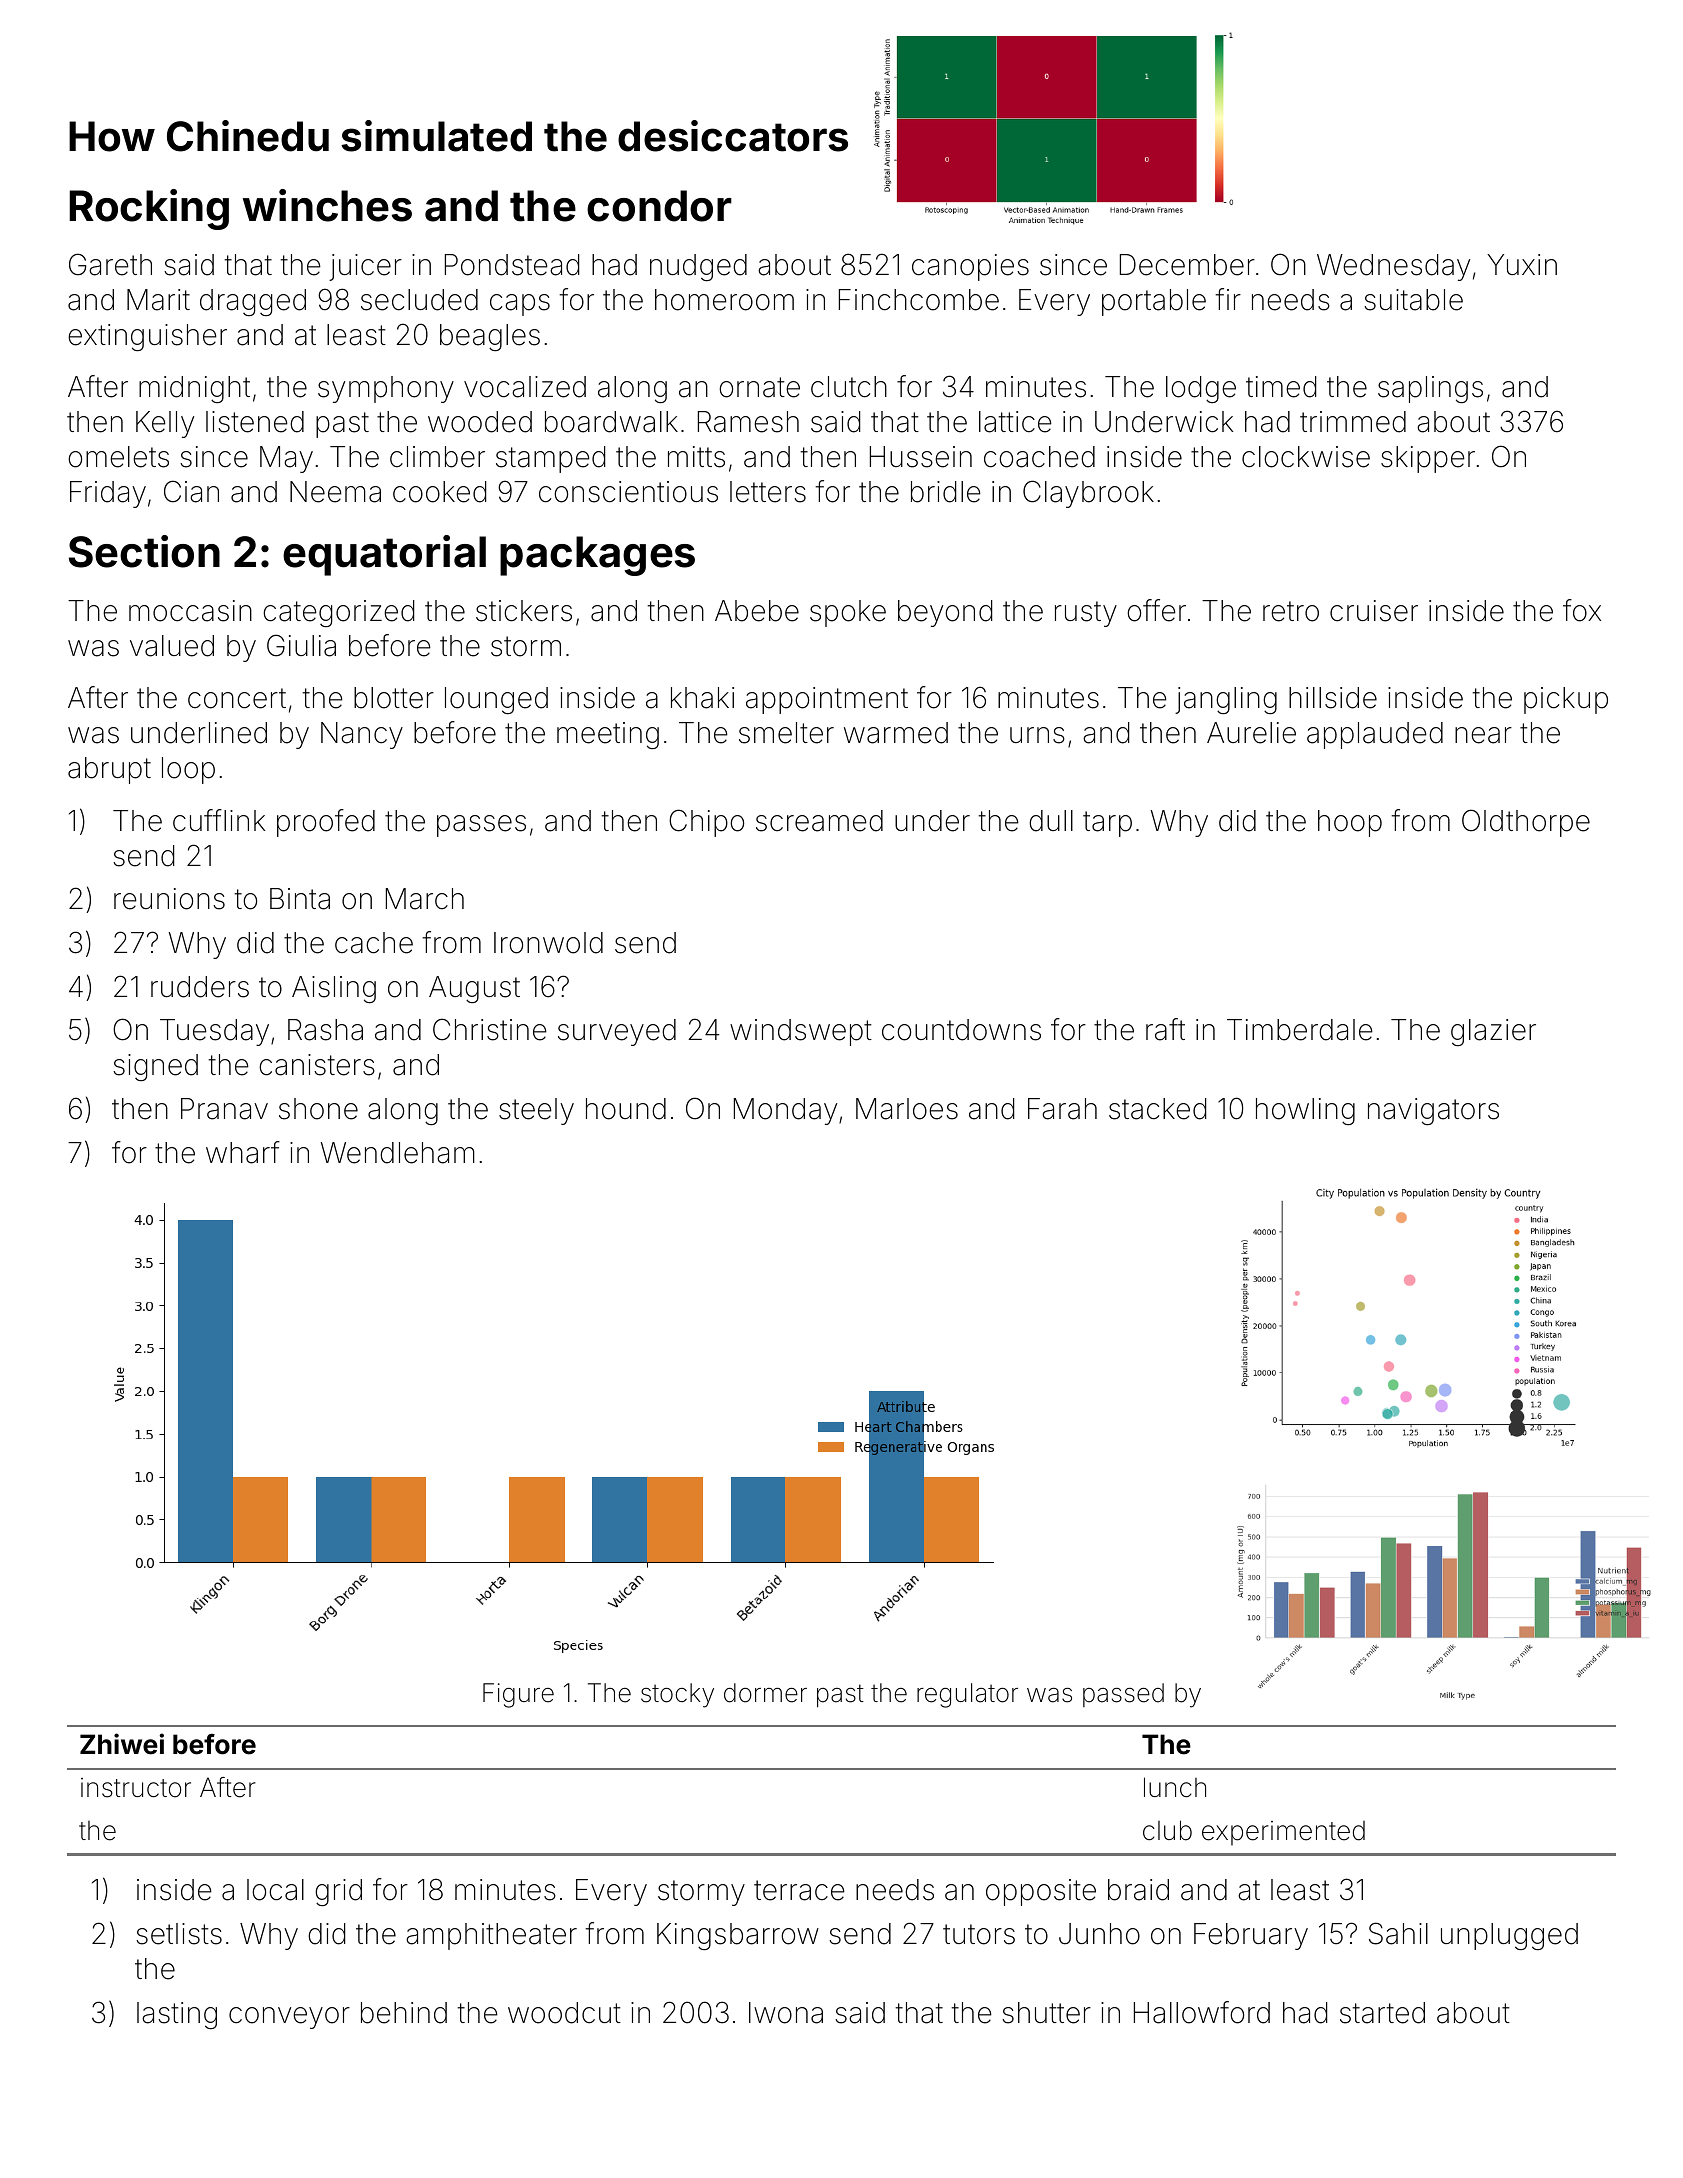 The width and height of the document is (1683, 2178). I want to click on fox, so click(1582, 610).
